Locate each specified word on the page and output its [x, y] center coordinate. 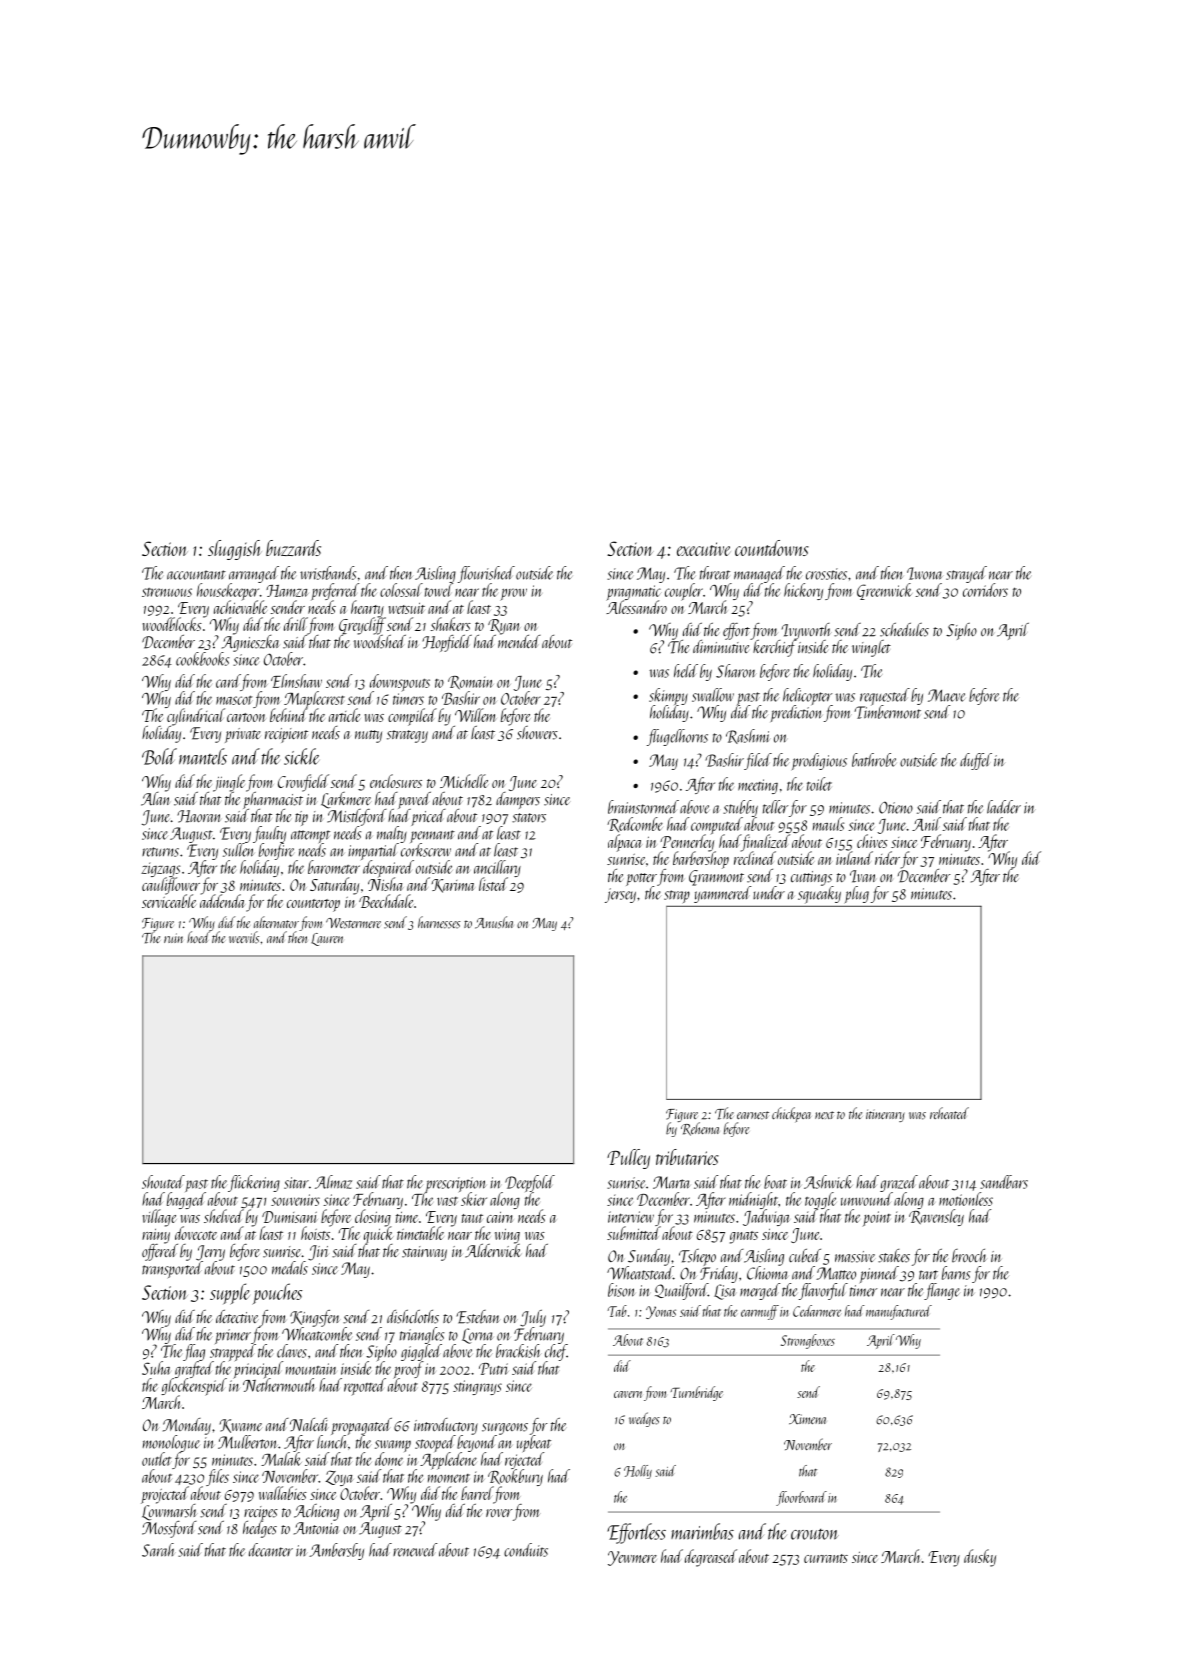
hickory [803, 591]
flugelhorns [677, 737]
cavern [628, 1394]
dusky [980, 1558]
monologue [171, 1443]
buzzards [293, 548]
